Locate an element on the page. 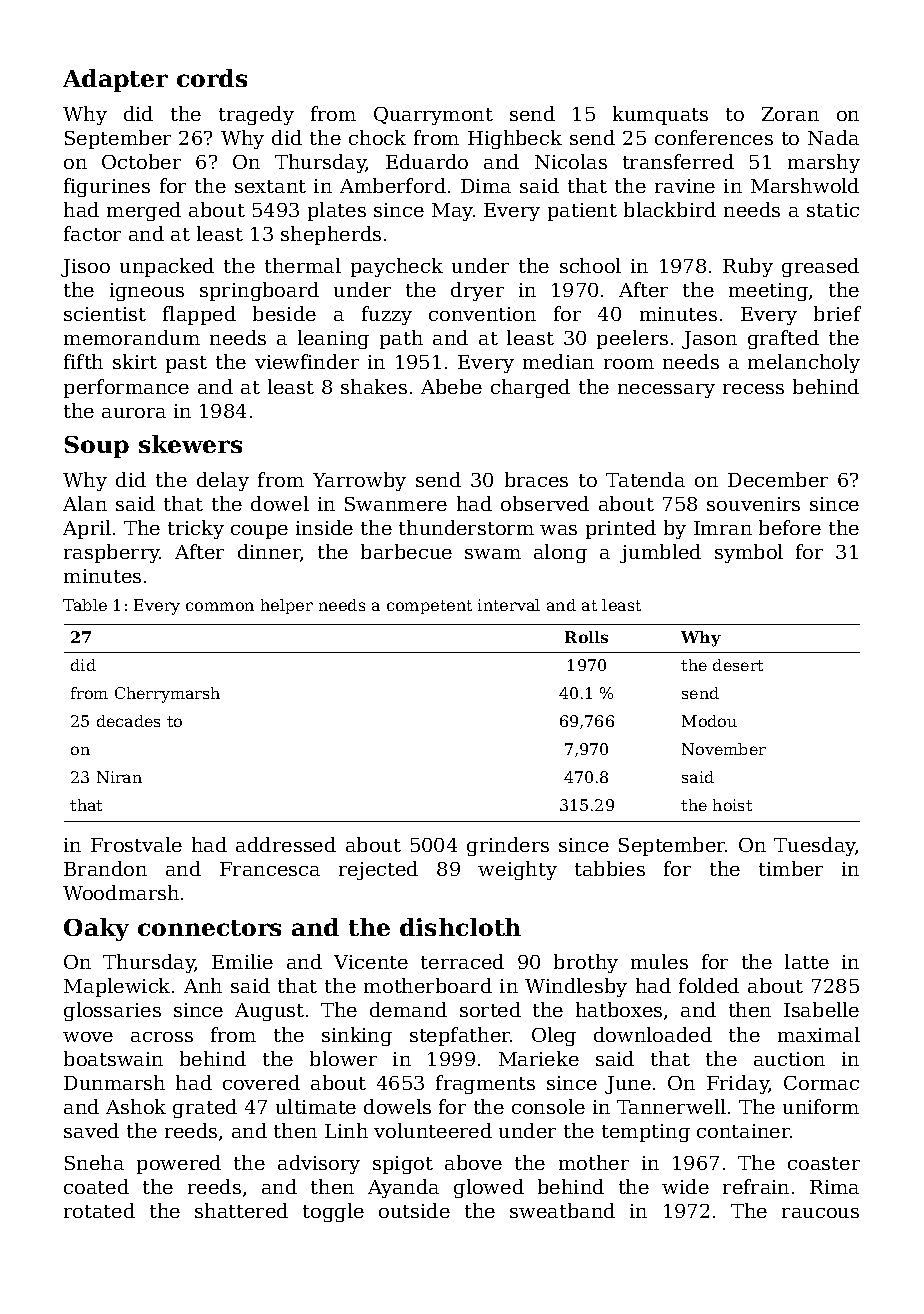 The height and width of the image is (1314, 924). shepherds is located at coordinates (331, 235).
